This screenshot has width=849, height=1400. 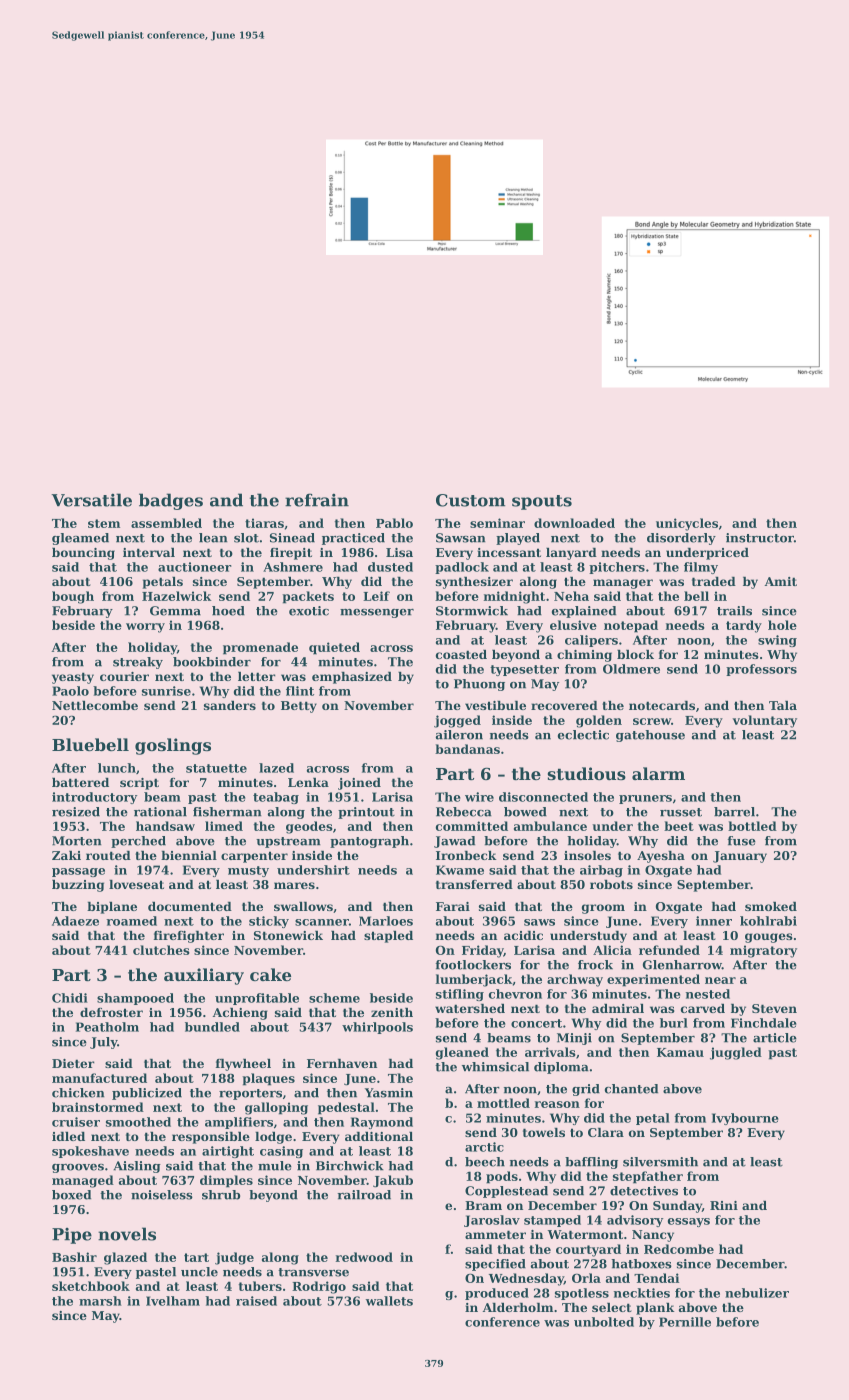 What do you see at coordinates (239, 1123) in the screenshot?
I see `amplifiers` at bounding box center [239, 1123].
